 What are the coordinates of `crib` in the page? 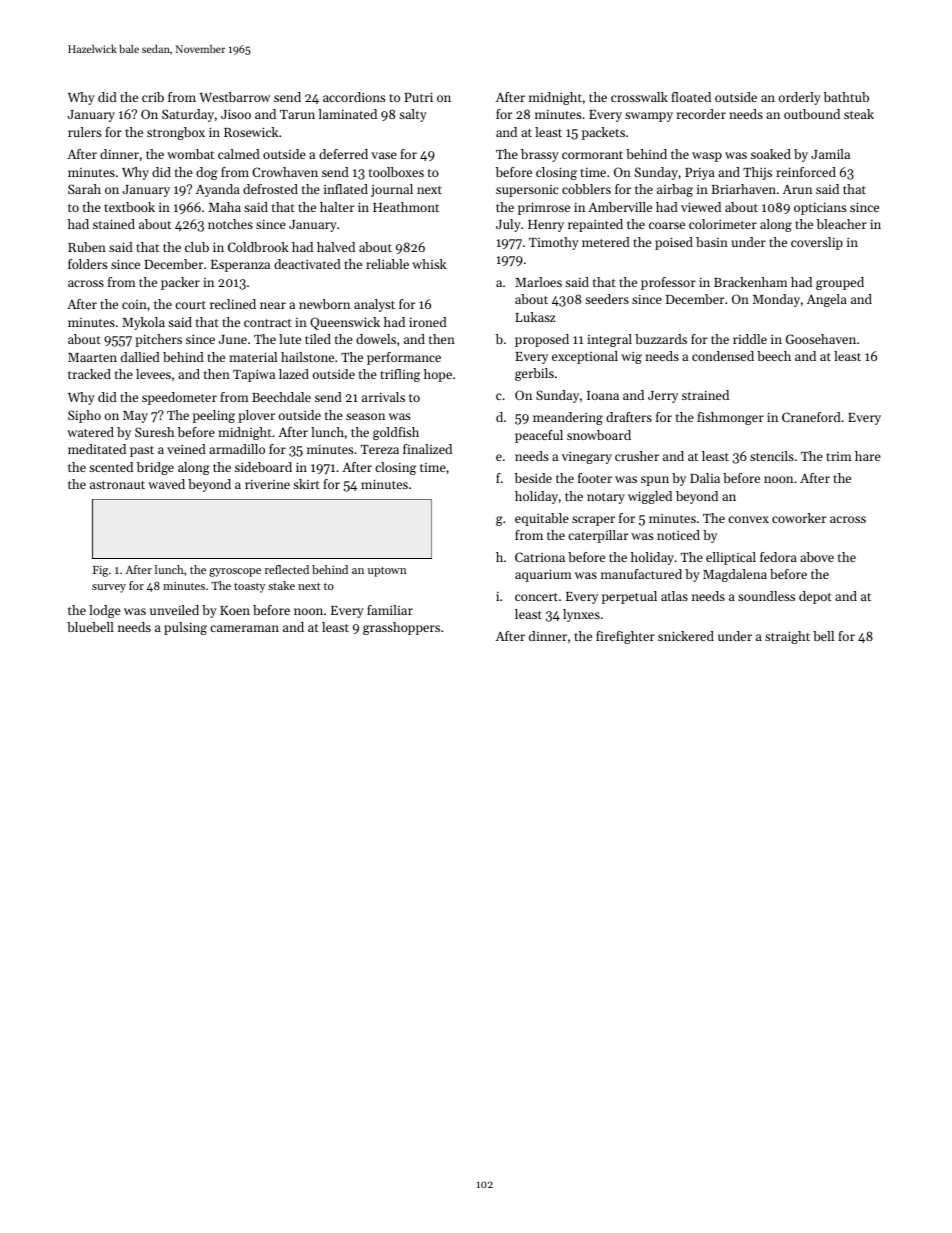 It's located at (153, 97).
